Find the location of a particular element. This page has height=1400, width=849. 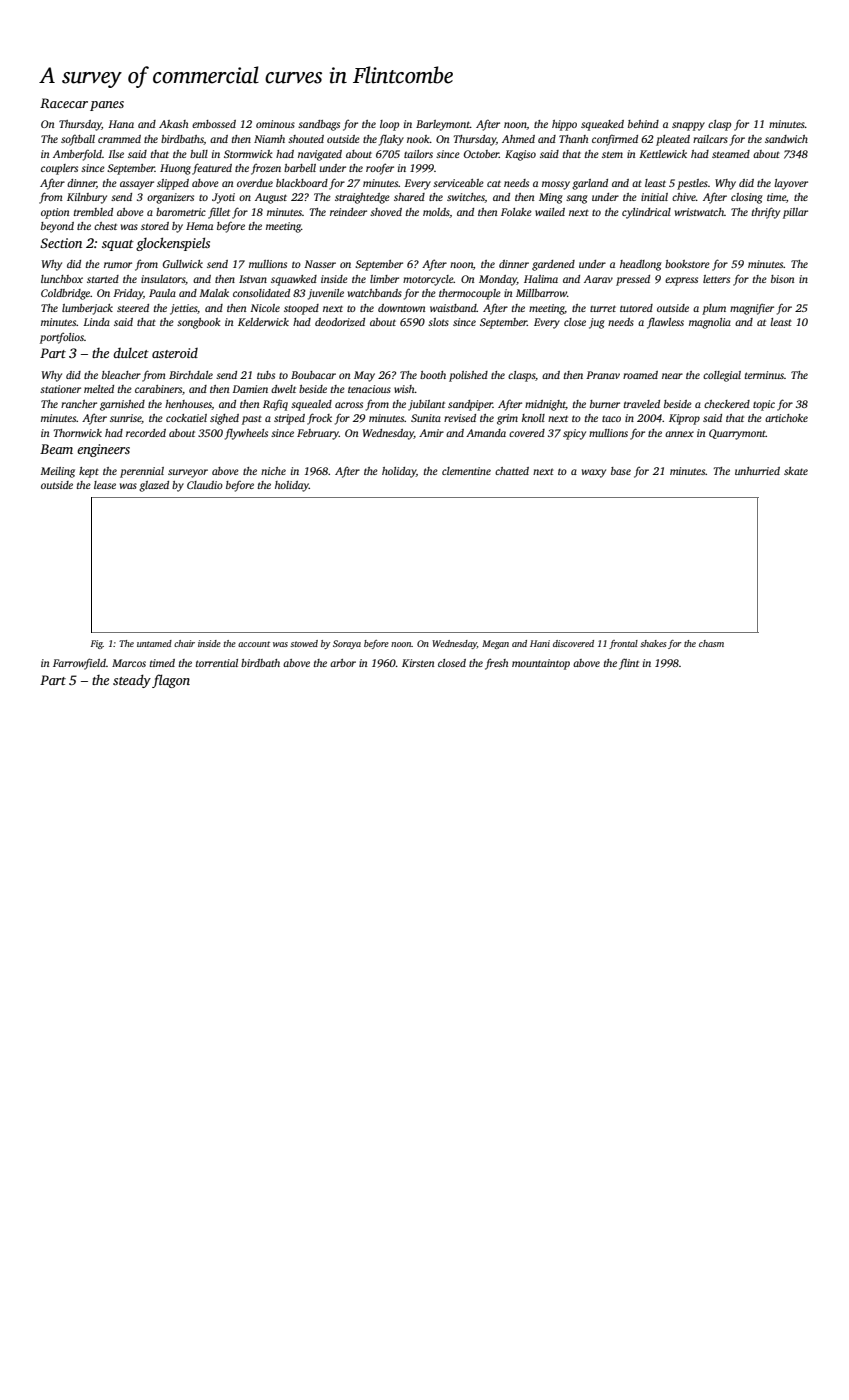

Fig is located at coordinates (97, 644).
